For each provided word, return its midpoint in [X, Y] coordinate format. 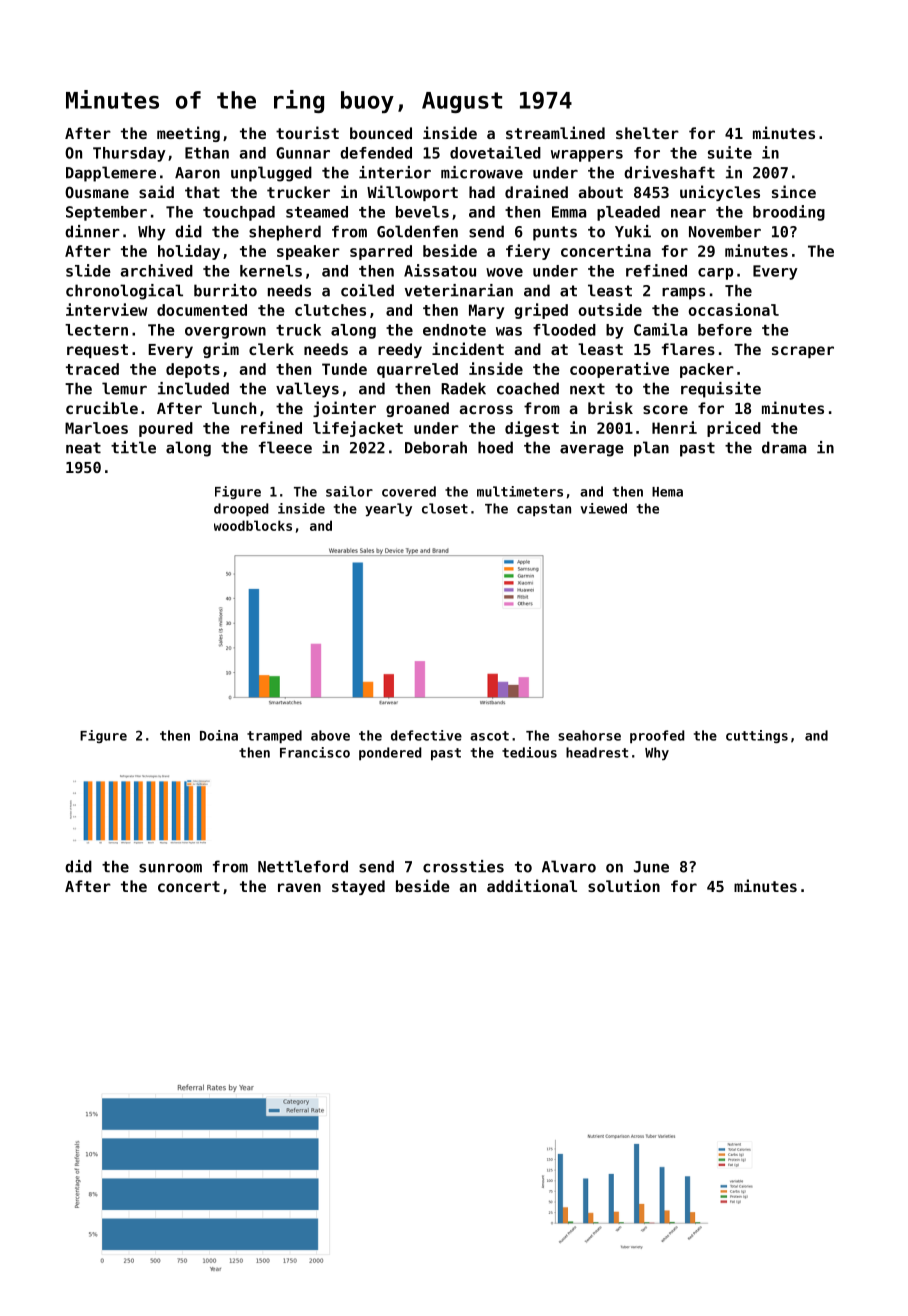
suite [730, 152]
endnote [454, 330]
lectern [96, 330]
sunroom [170, 868]
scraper [803, 352]
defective [426, 735]
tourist [307, 132]
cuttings [757, 736]
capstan [544, 510]
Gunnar [303, 153]
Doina [219, 735]
